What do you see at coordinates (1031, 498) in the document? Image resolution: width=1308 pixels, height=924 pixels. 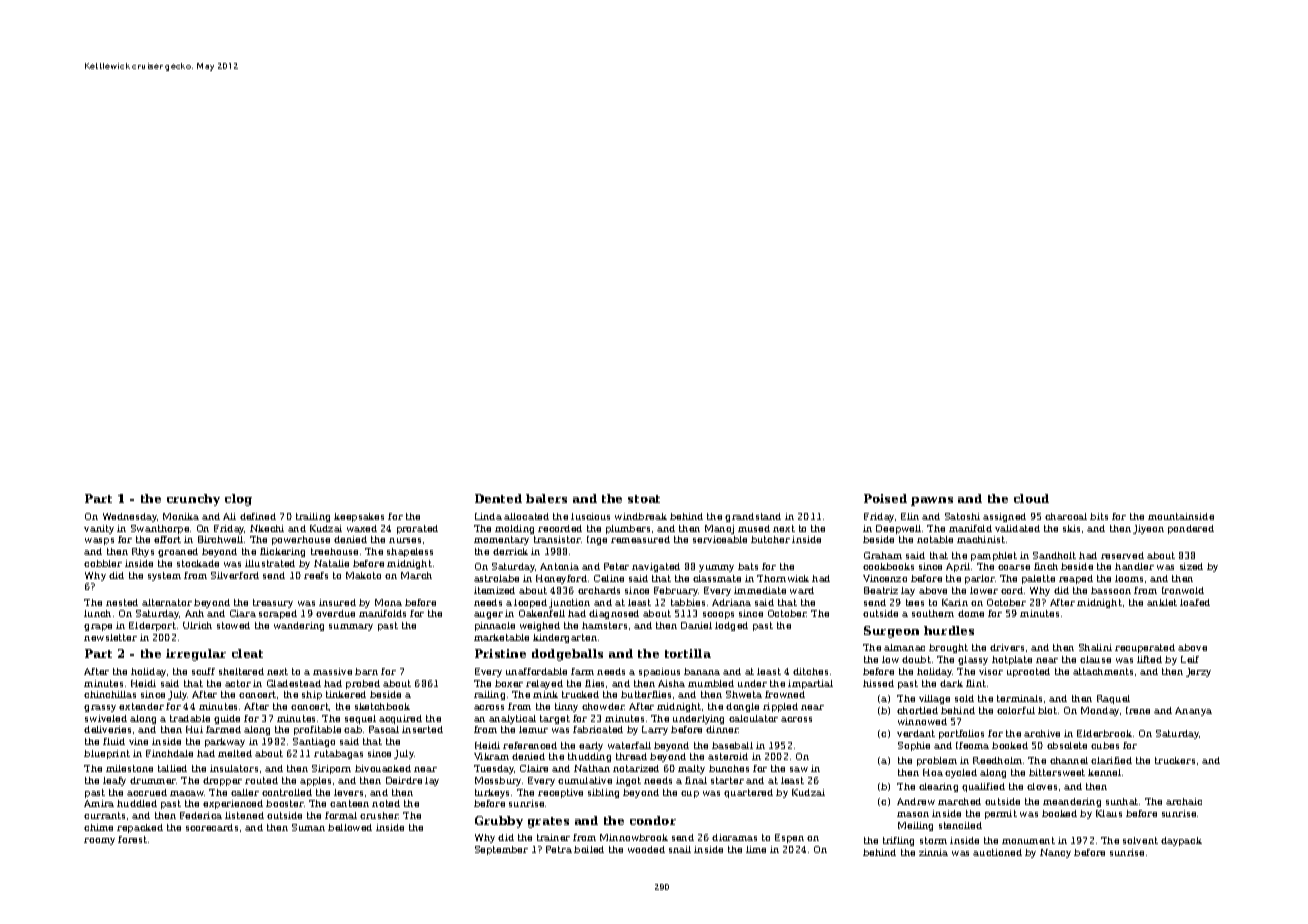 I see `cloud` at bounding box center [1031, 498].
